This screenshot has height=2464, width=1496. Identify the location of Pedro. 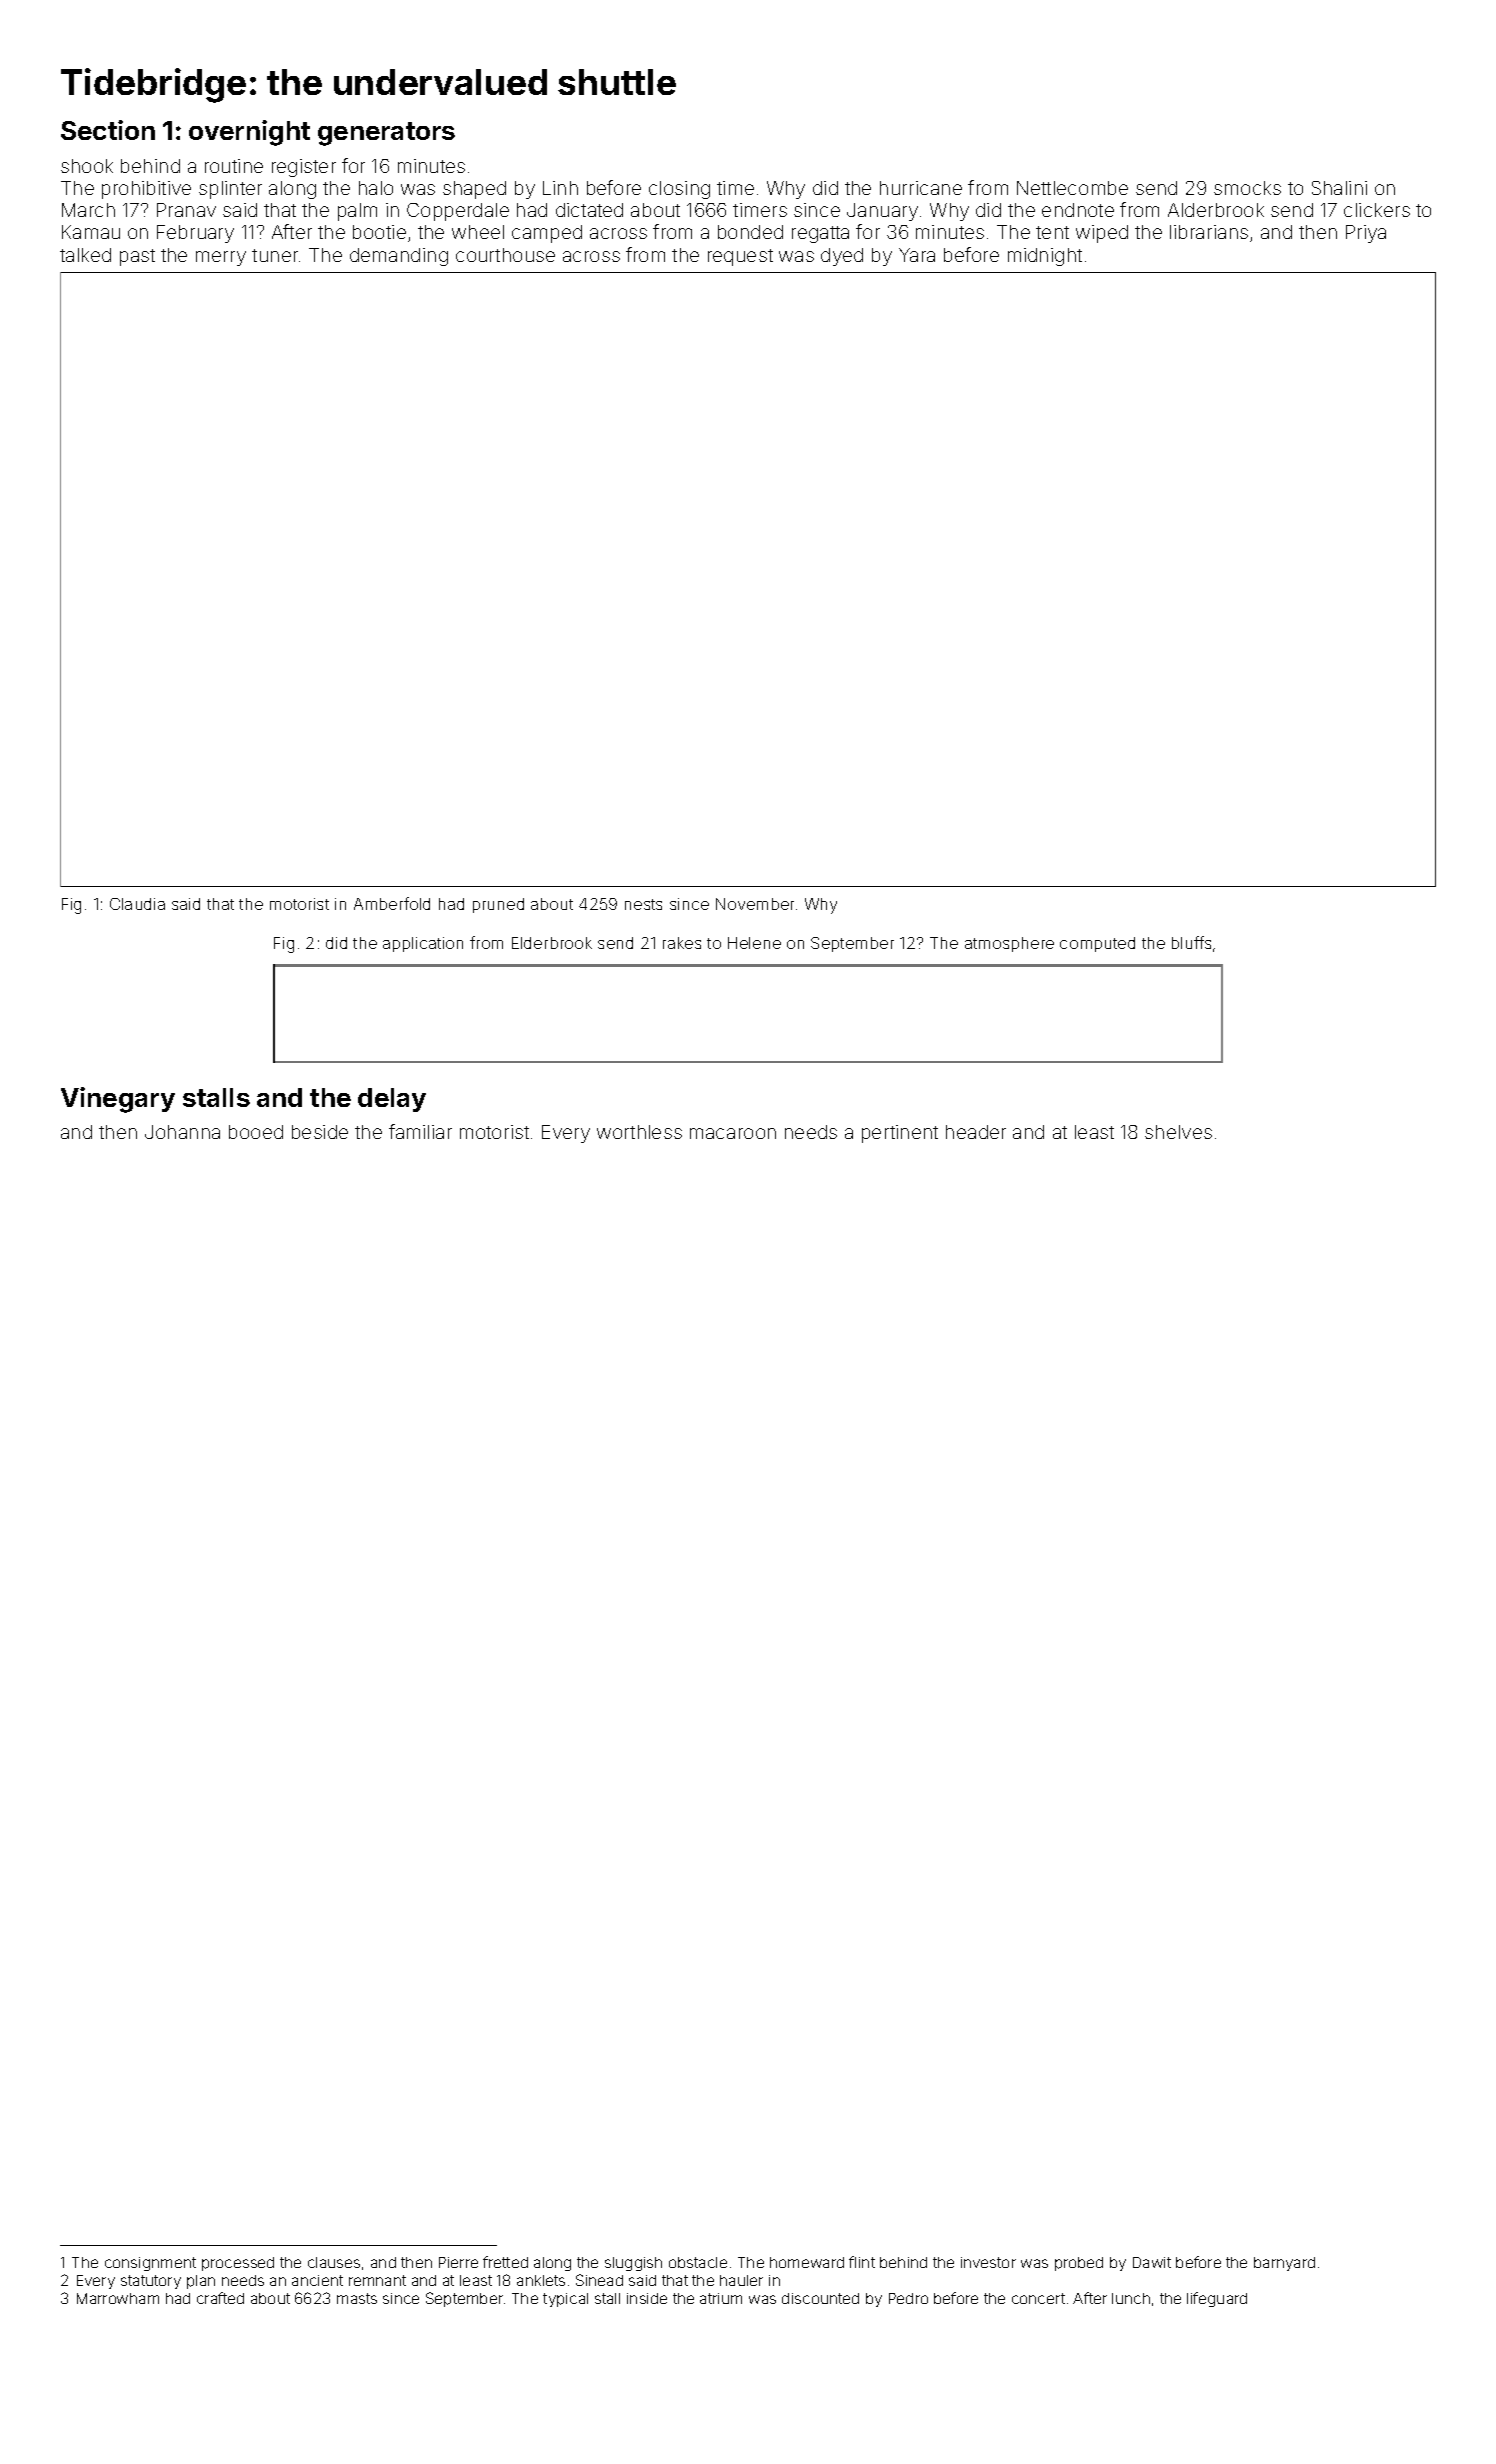
(908, 2298).
